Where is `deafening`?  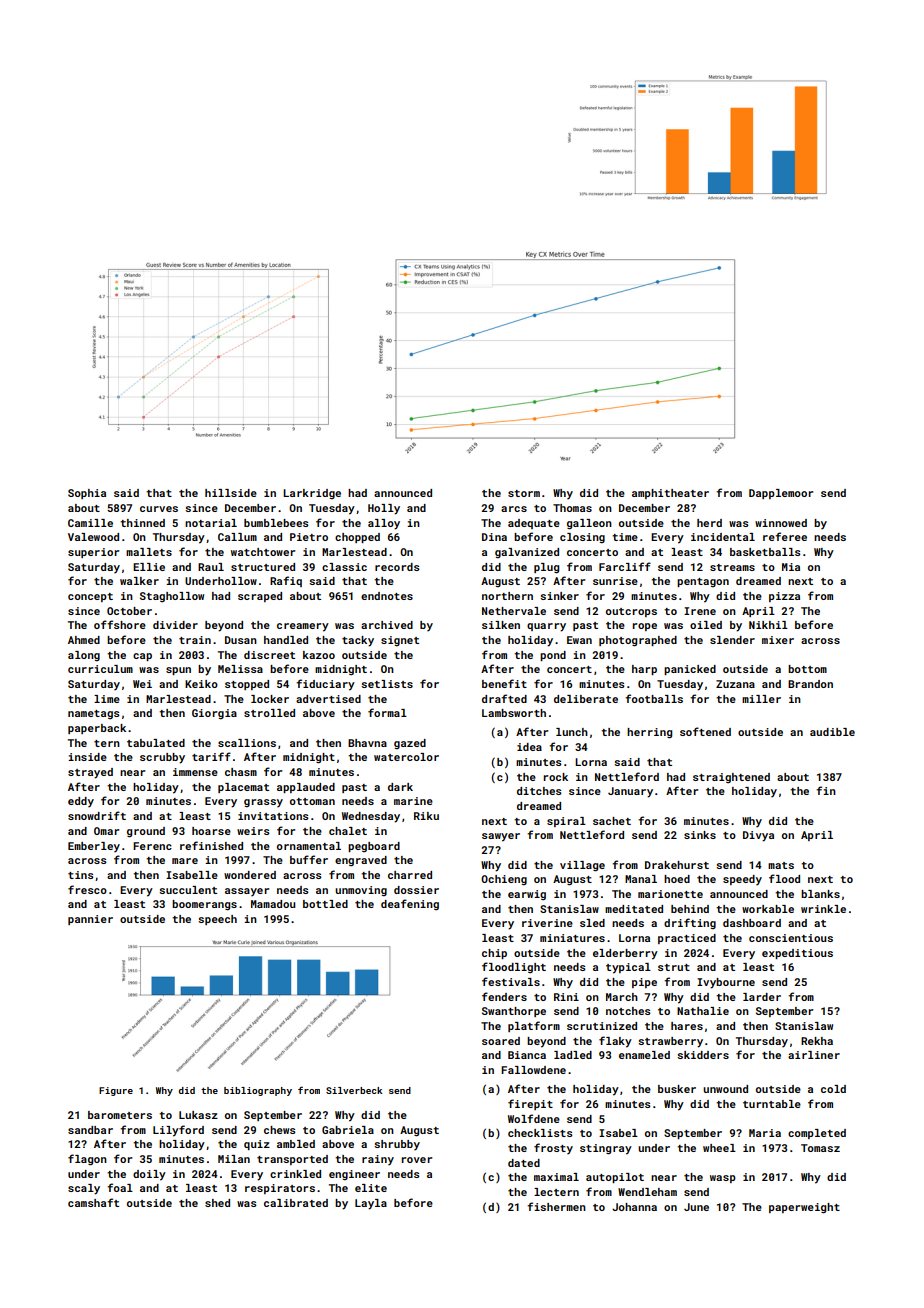 deafening is located at coordinates (410, 904).
